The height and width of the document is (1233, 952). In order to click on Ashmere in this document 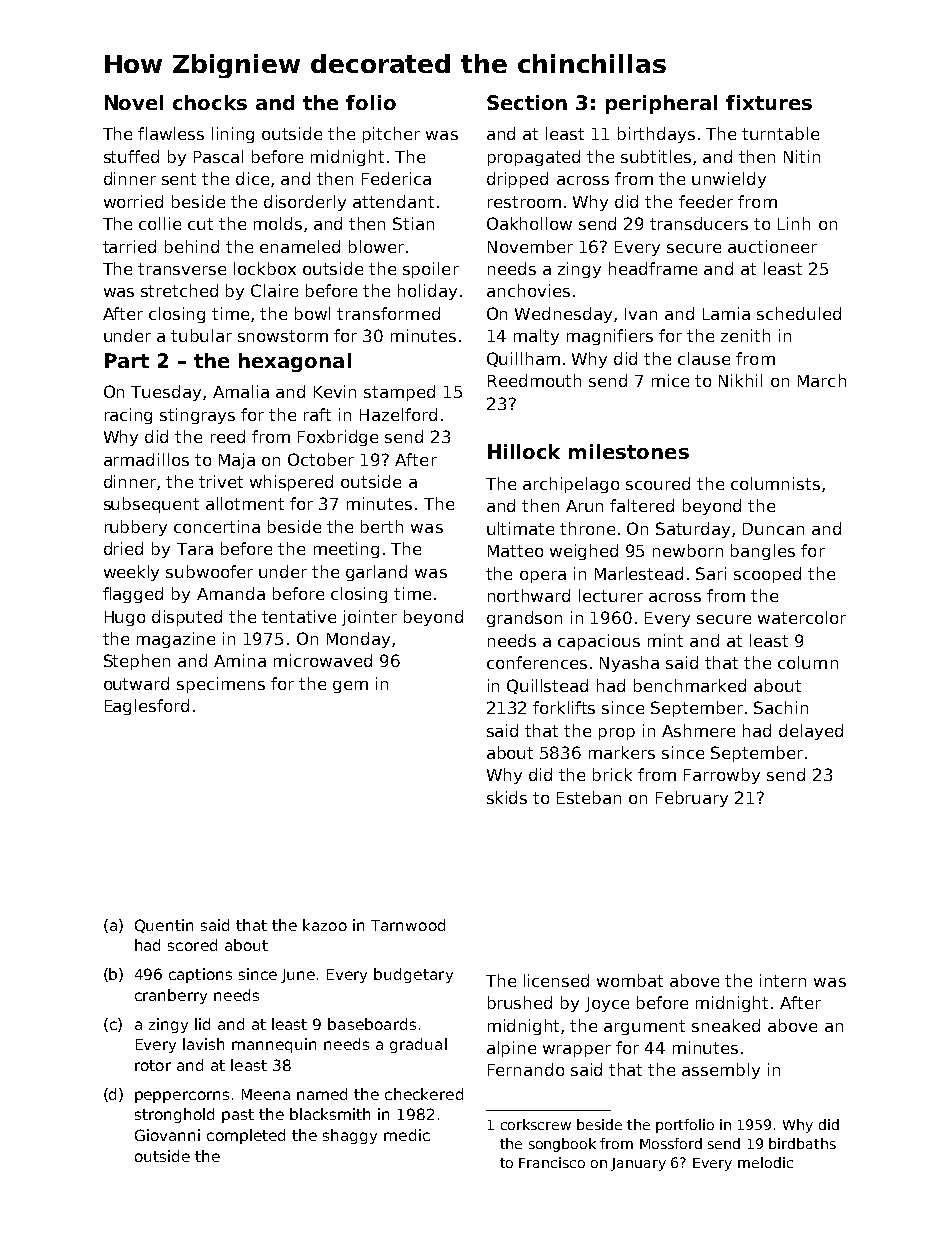, I will do `click(698, 730)`.
